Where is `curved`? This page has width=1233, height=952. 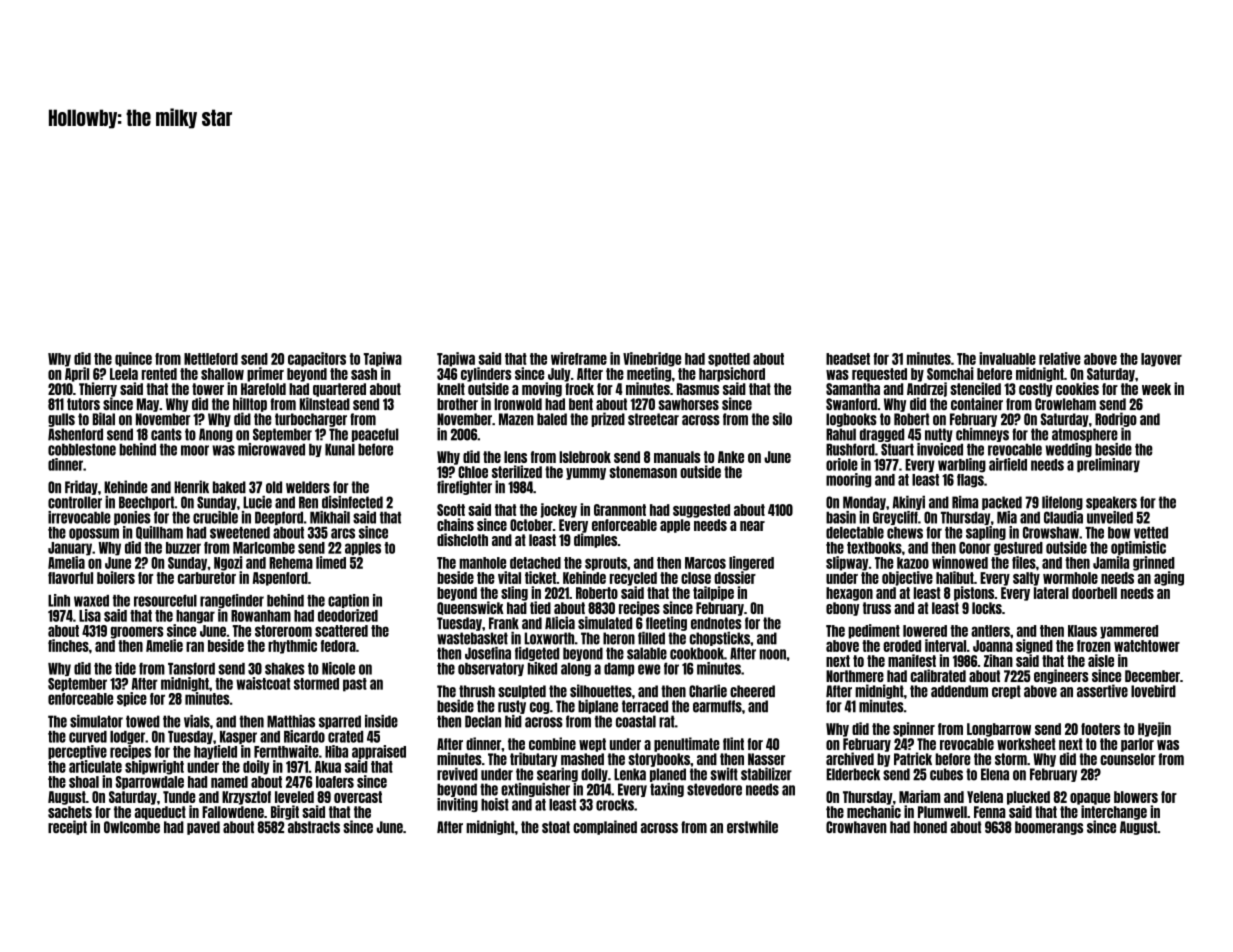 curved is located at coordinates (88, 737).
